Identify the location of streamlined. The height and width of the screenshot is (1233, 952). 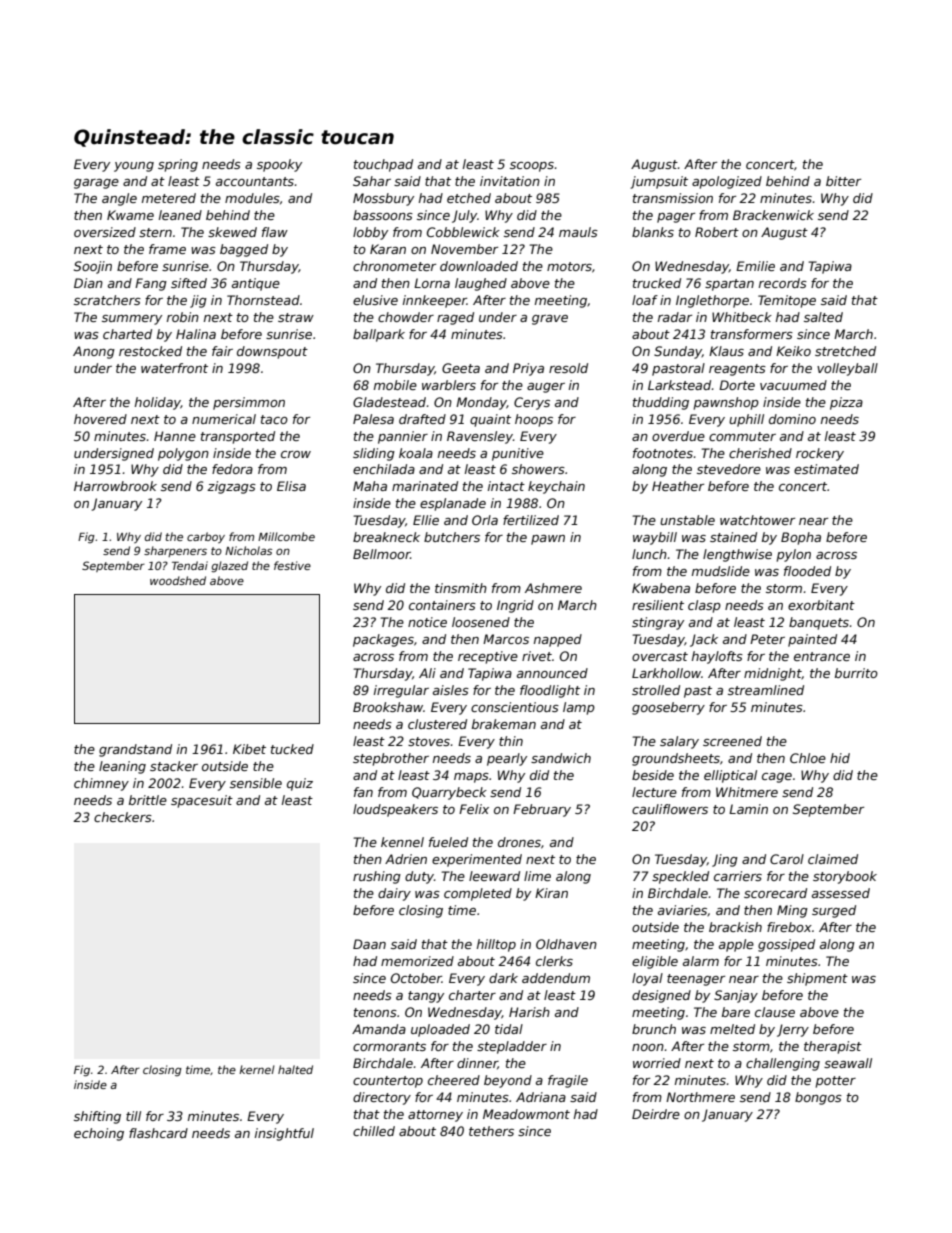
(766, 690).
